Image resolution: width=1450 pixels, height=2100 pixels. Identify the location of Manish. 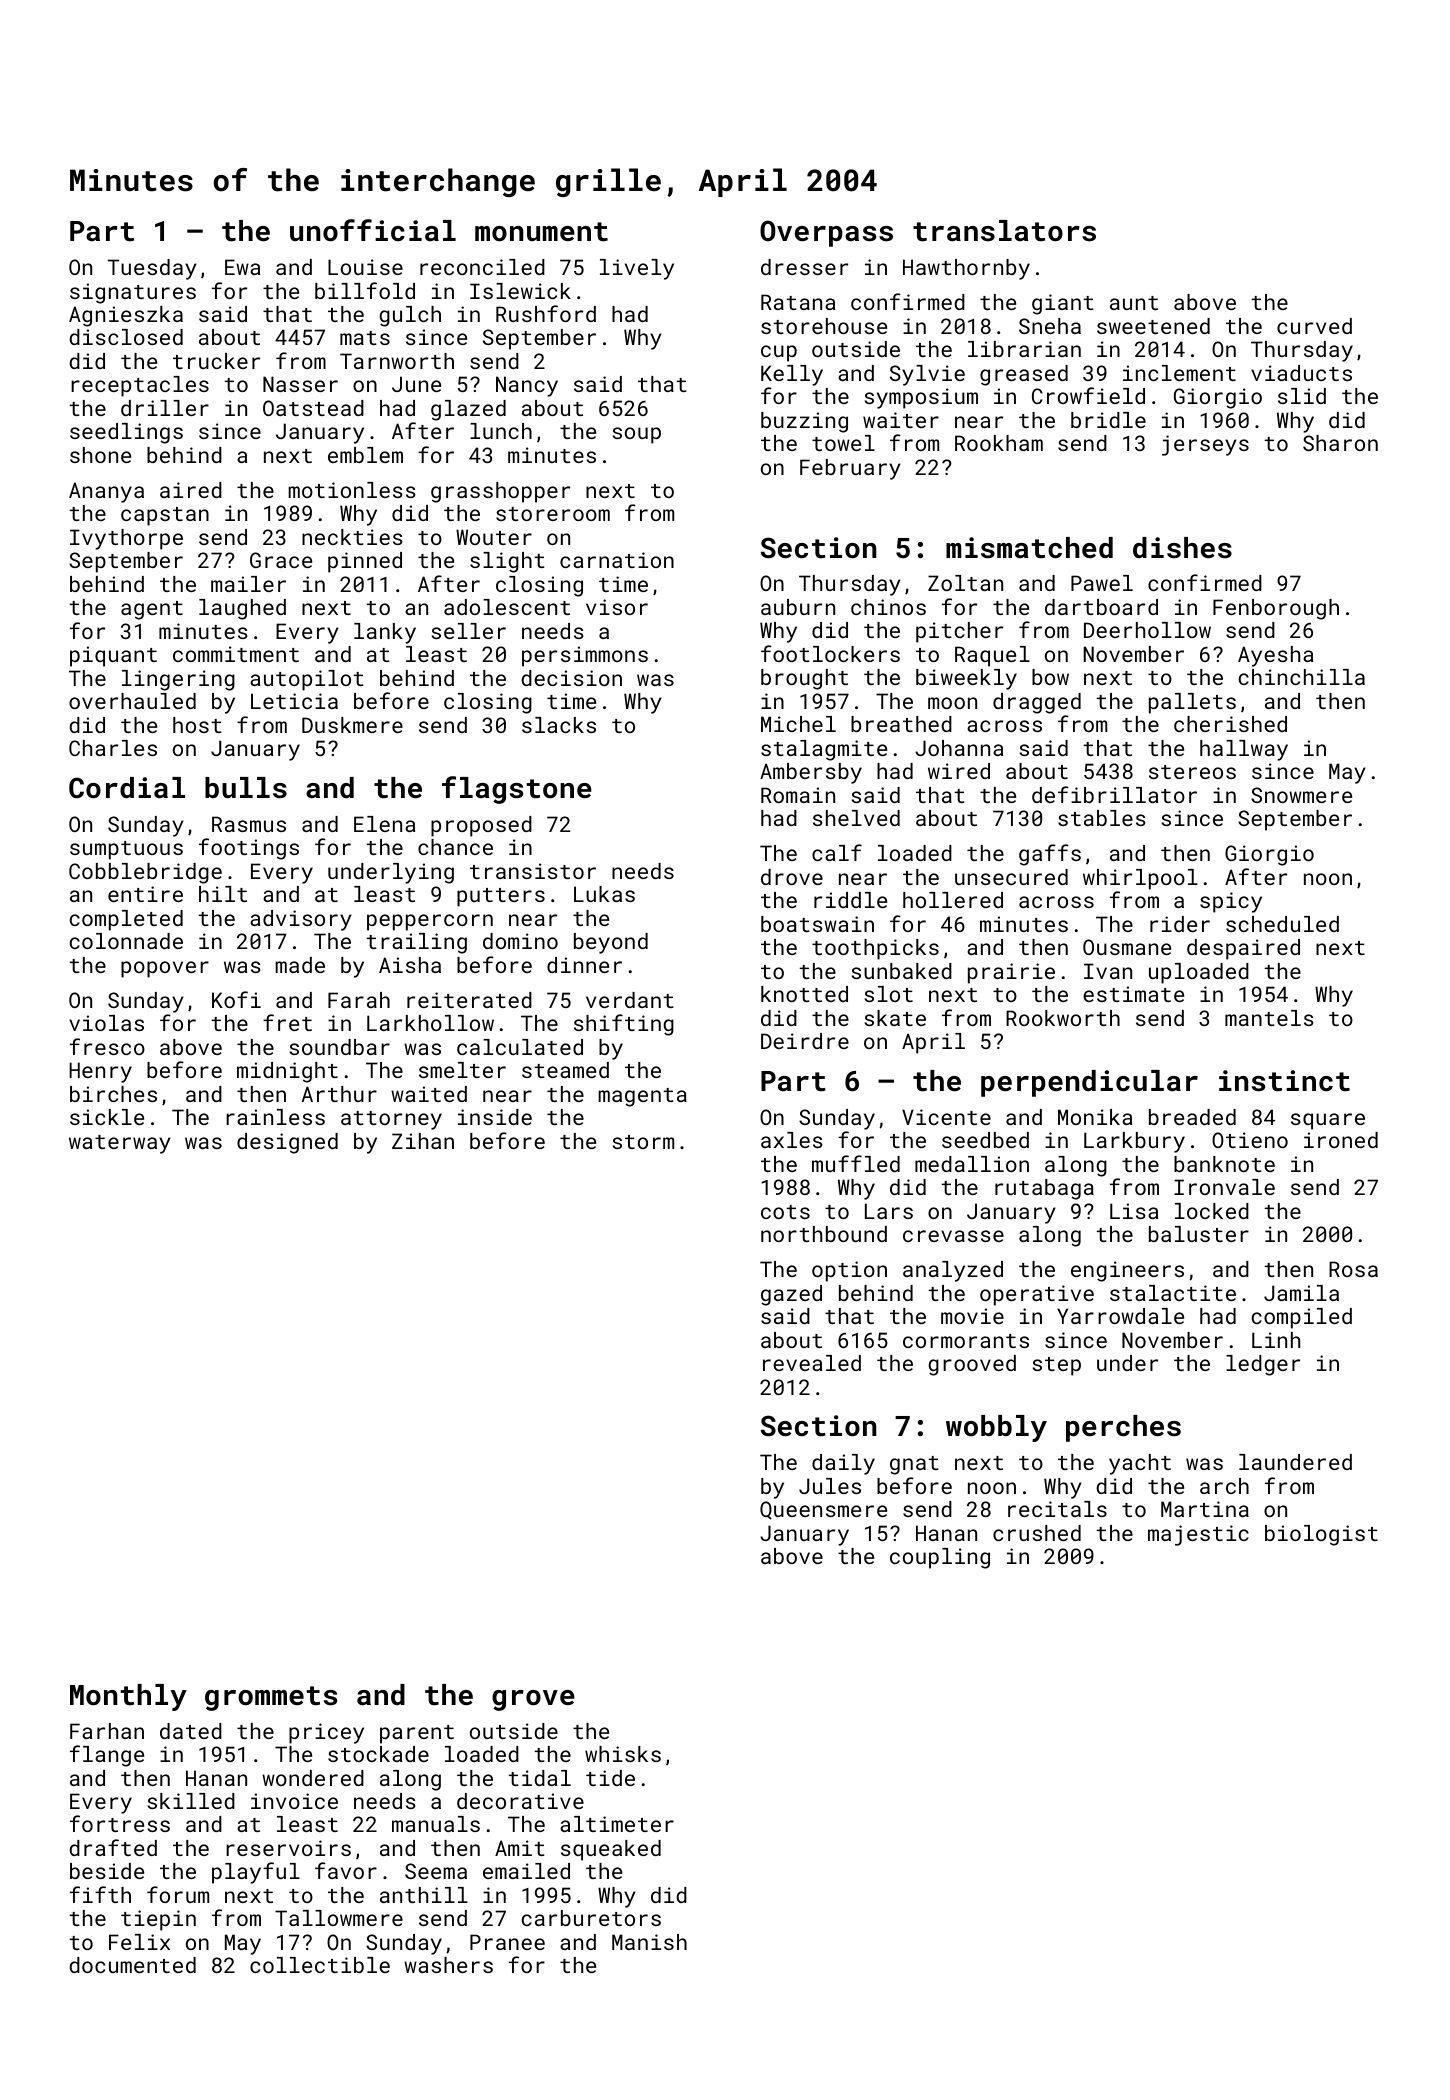
(649, 1942).
